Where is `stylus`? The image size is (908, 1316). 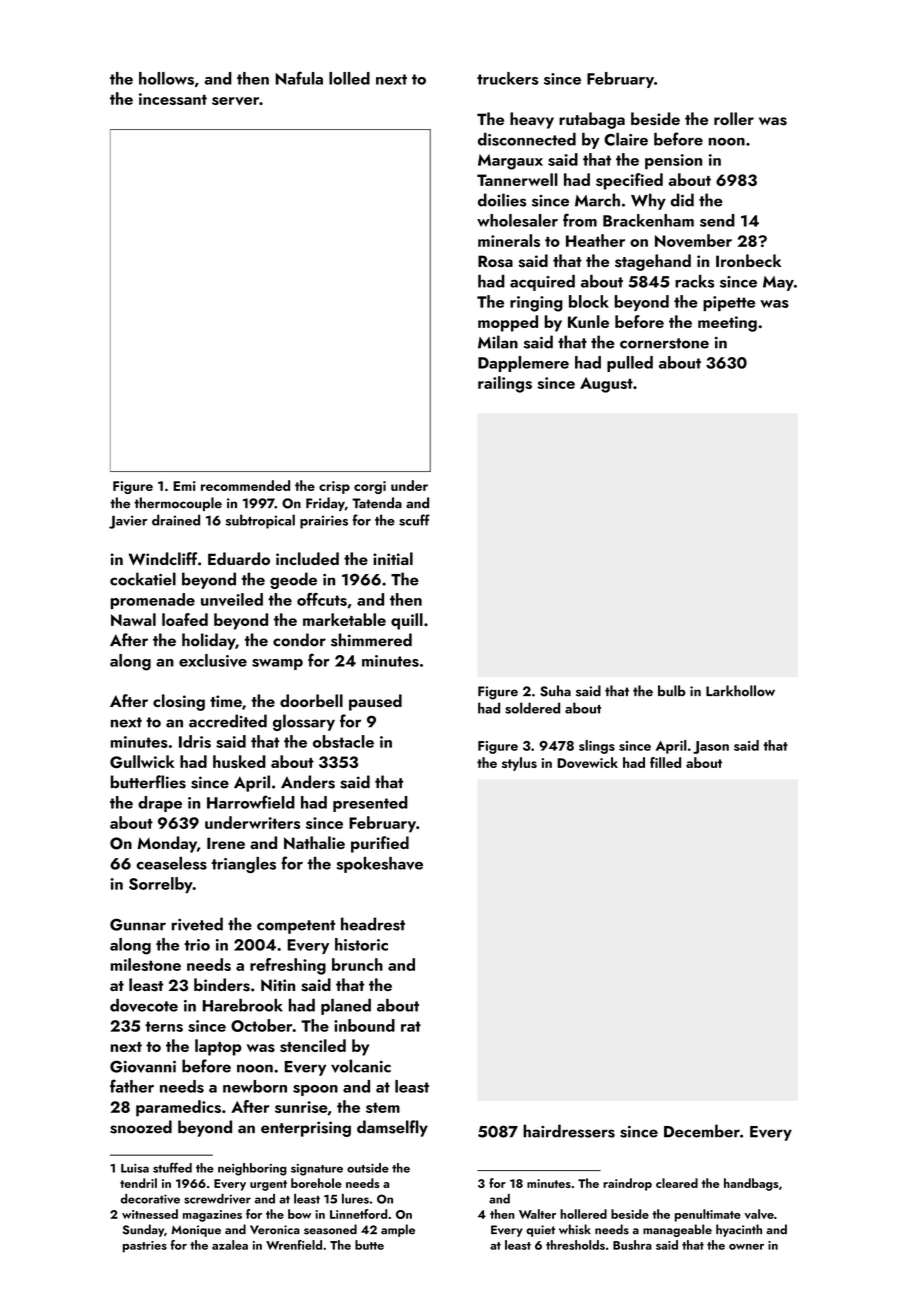 stylus is located at coordinates (519, 764).
